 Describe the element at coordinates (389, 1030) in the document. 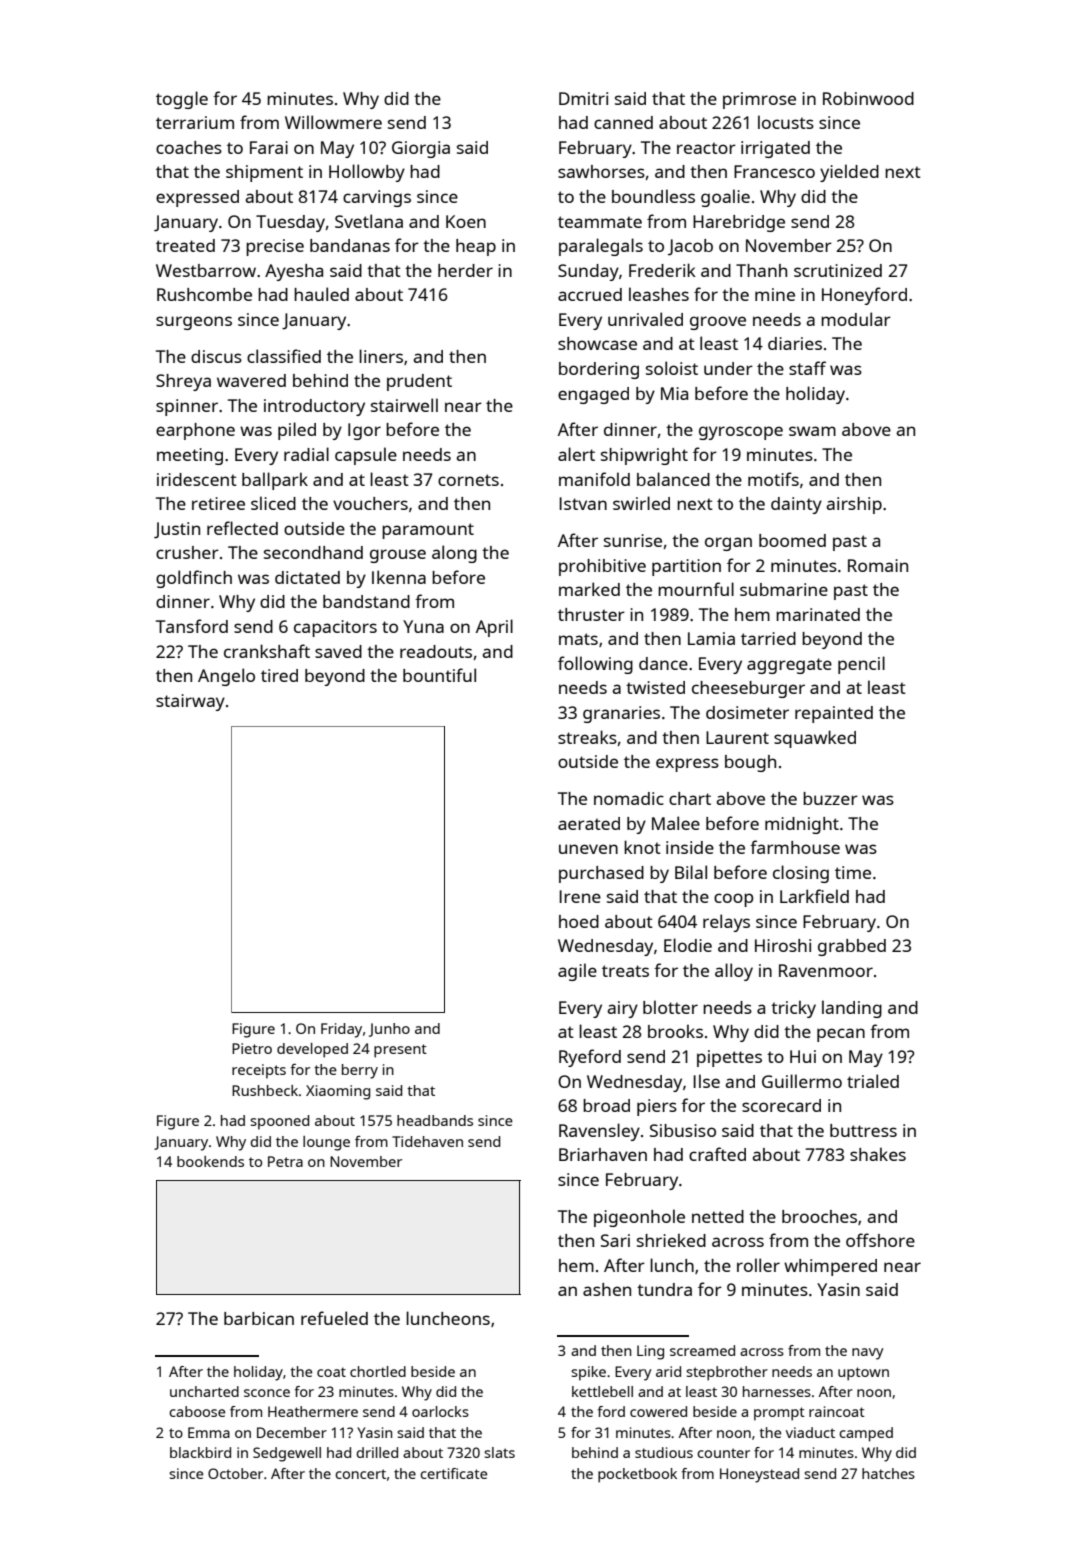

I see `Junho` at that location.
